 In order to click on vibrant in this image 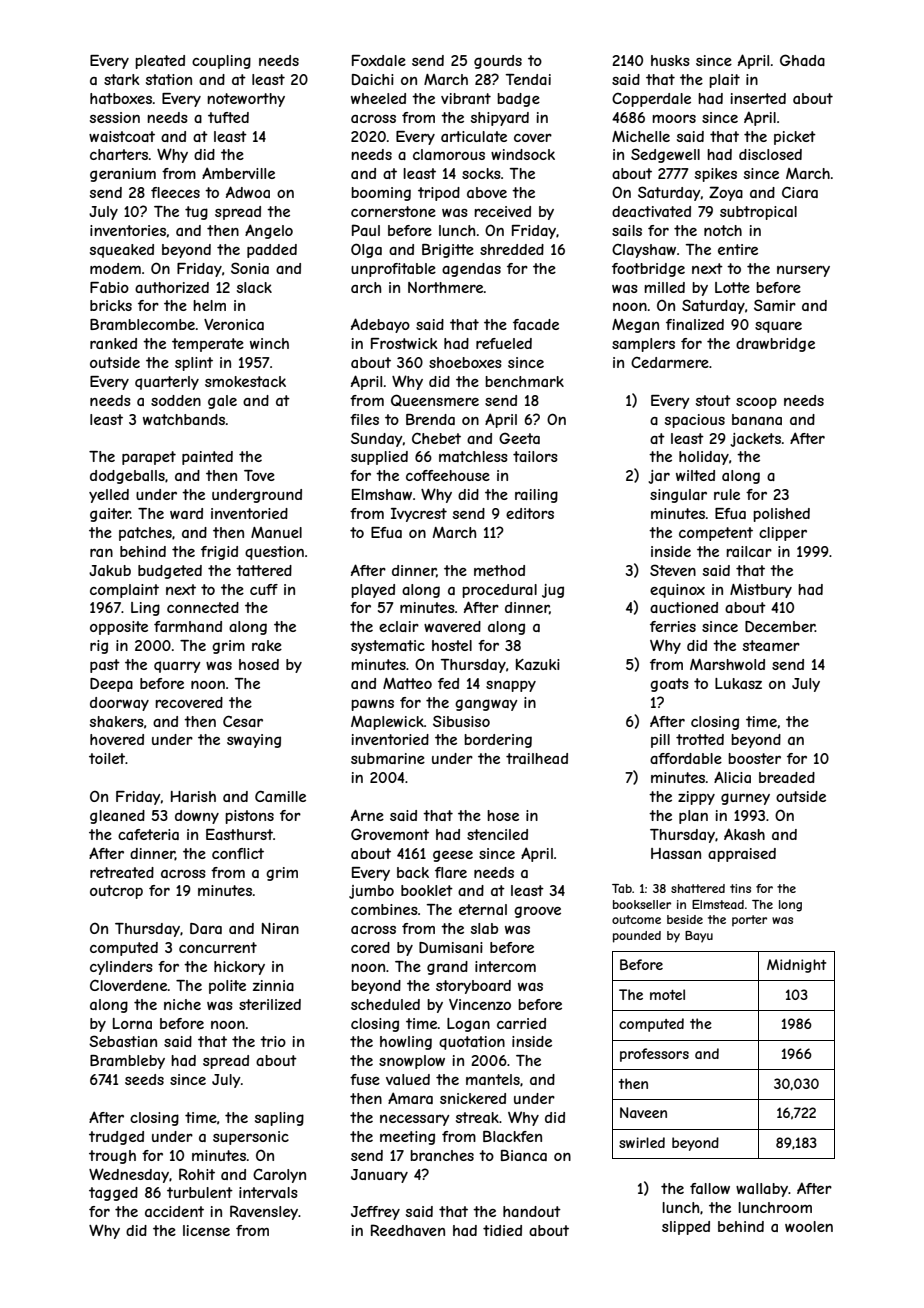, I will do `click(466, 98)`.
